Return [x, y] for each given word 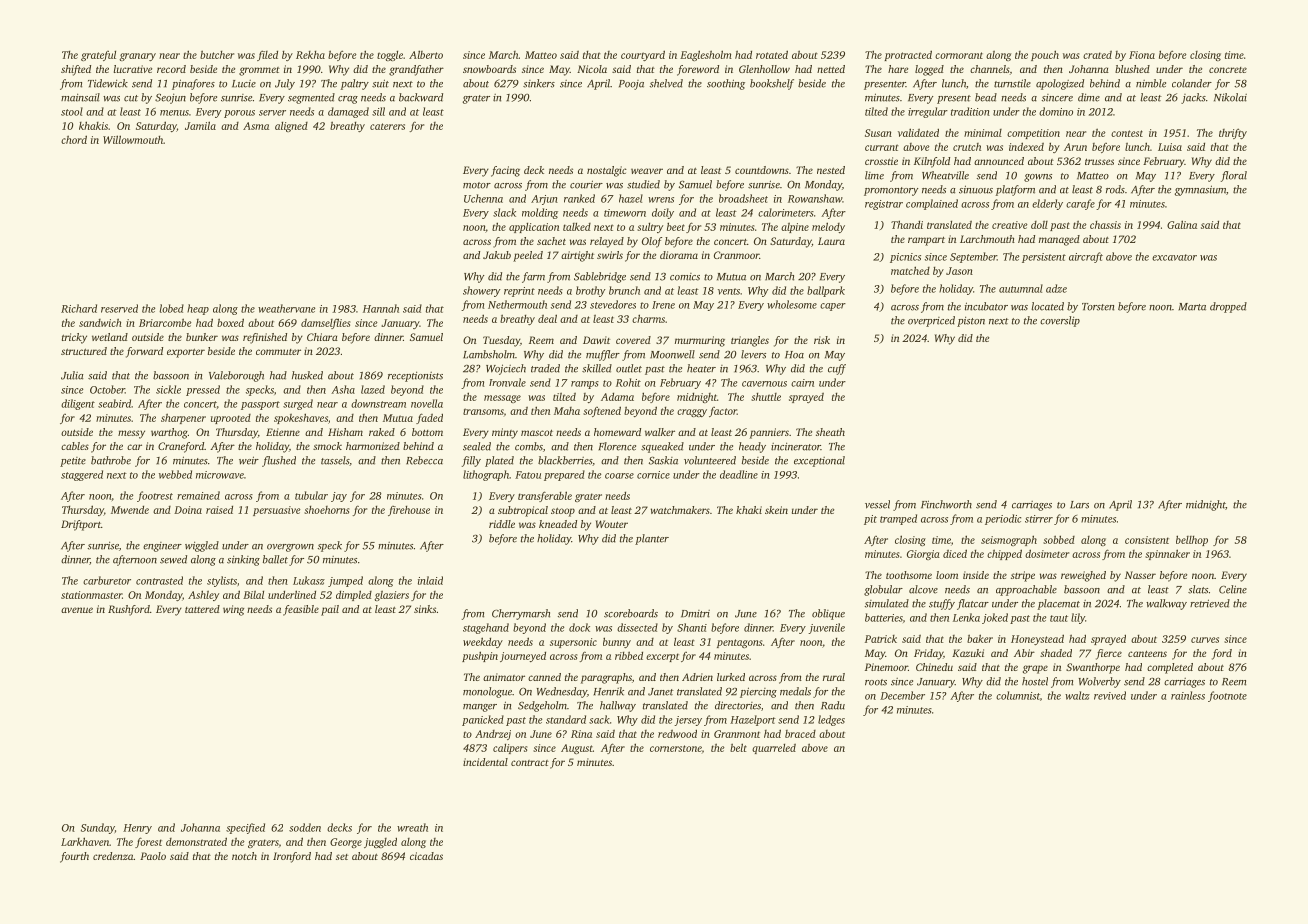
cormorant [959, 55]
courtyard [643, 55]
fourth [74, 857]
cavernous [764, 384]
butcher [217, 54]
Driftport [81, 525]
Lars [1079, 505]
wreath [412, 827]
